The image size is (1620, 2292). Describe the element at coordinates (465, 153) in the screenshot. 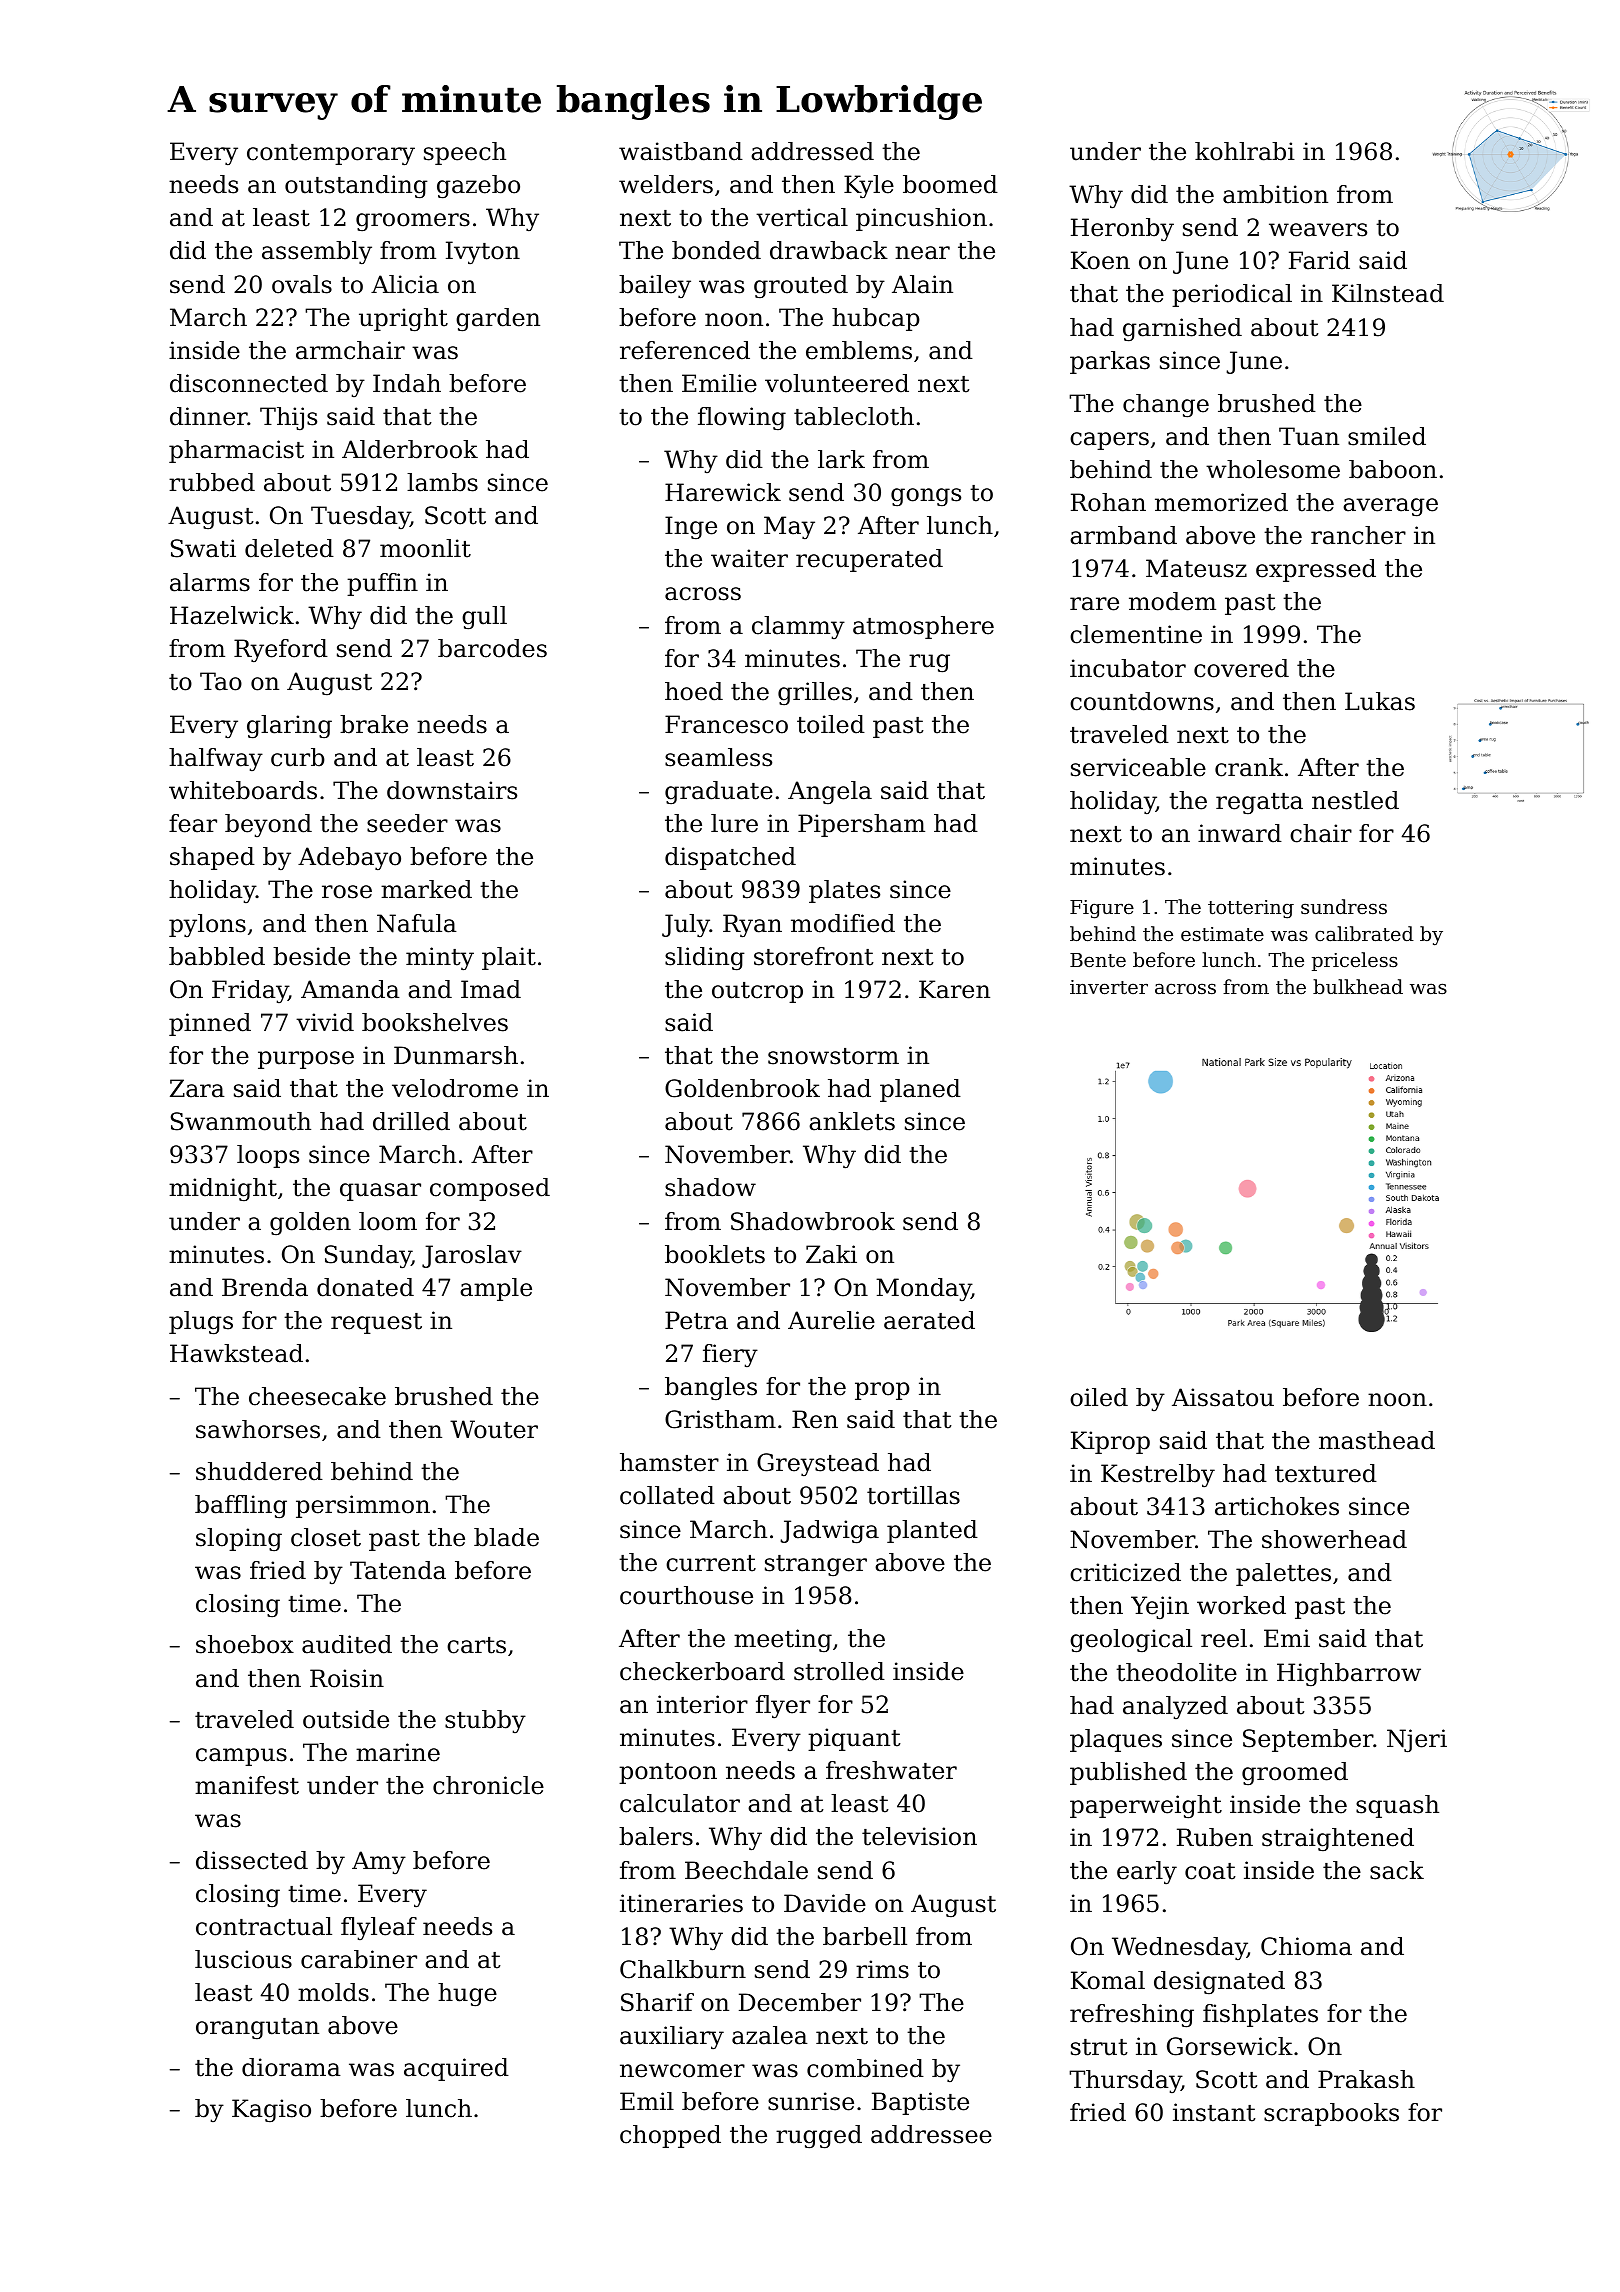

I see `speech` at that location.
